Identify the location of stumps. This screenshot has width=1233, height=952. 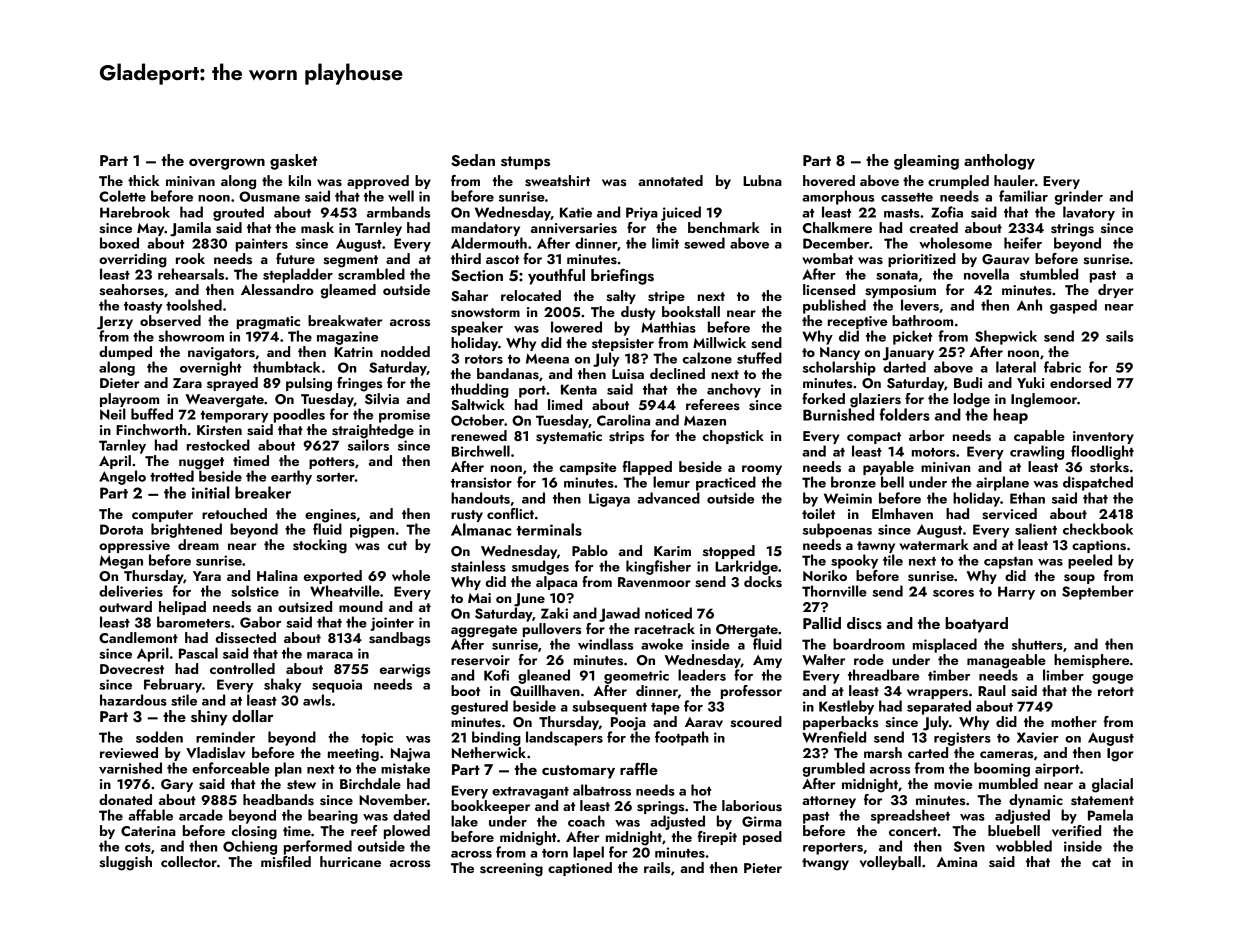
(525, 163).
